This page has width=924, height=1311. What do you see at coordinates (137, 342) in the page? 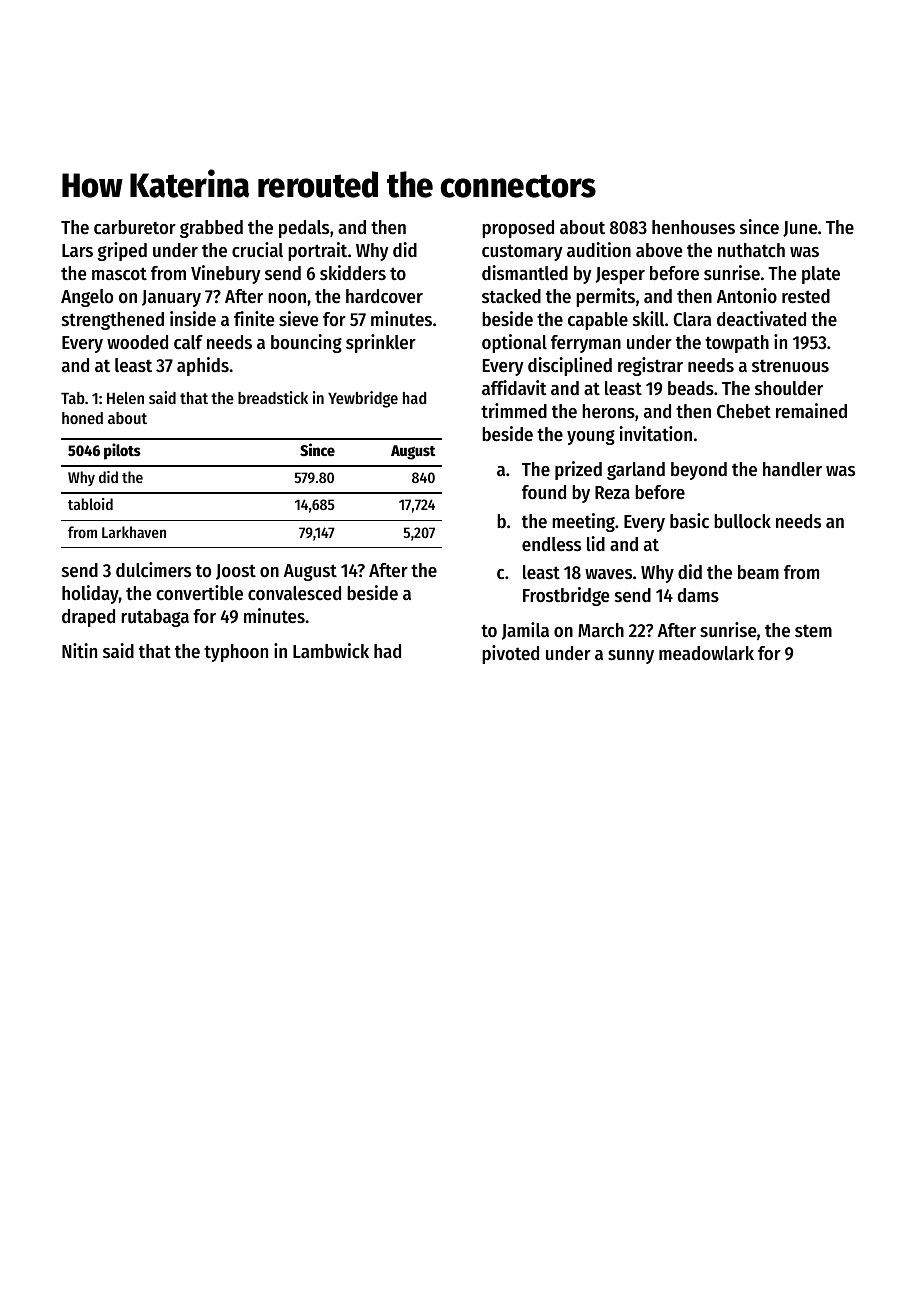
I see `wooded` at bounding box center [137, 342].
